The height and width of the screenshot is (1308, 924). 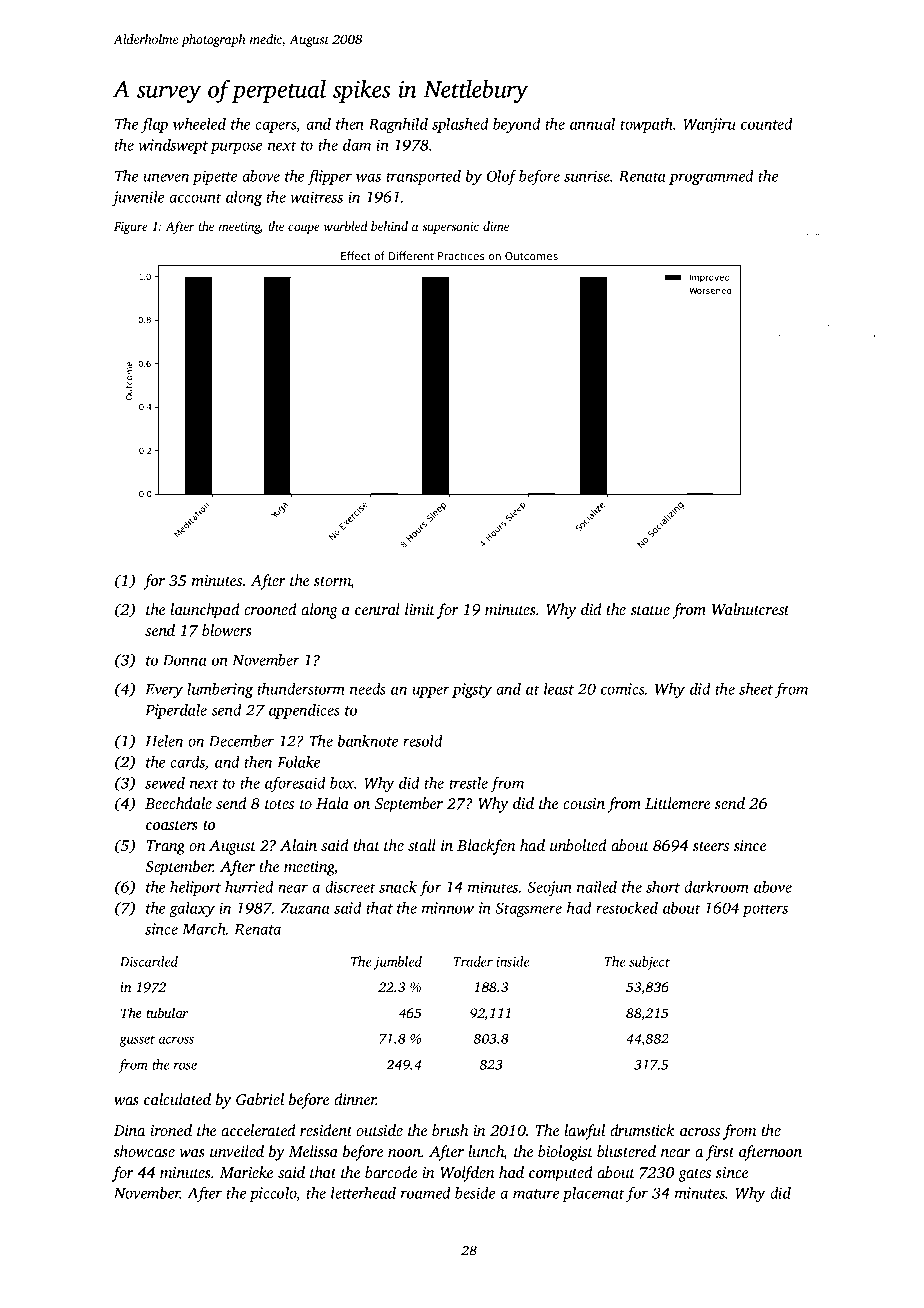 I want to click on Helen, so click(x=164, y=741).
